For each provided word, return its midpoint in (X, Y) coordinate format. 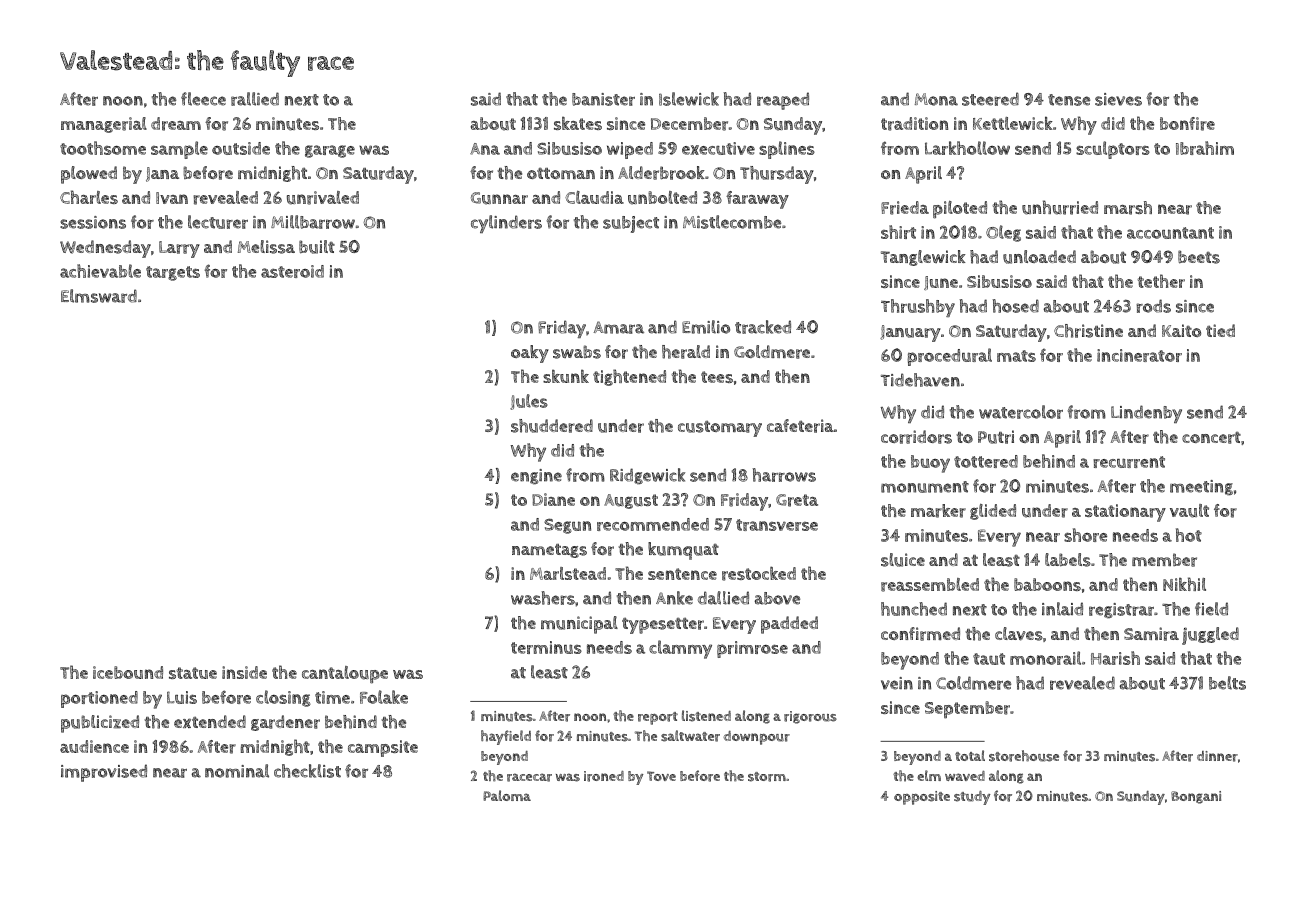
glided (993, 512)
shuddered (552, 426)
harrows (784, 475)
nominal (237, 771)
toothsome (103, 148)
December (689, 124)
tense (1069, 100)
